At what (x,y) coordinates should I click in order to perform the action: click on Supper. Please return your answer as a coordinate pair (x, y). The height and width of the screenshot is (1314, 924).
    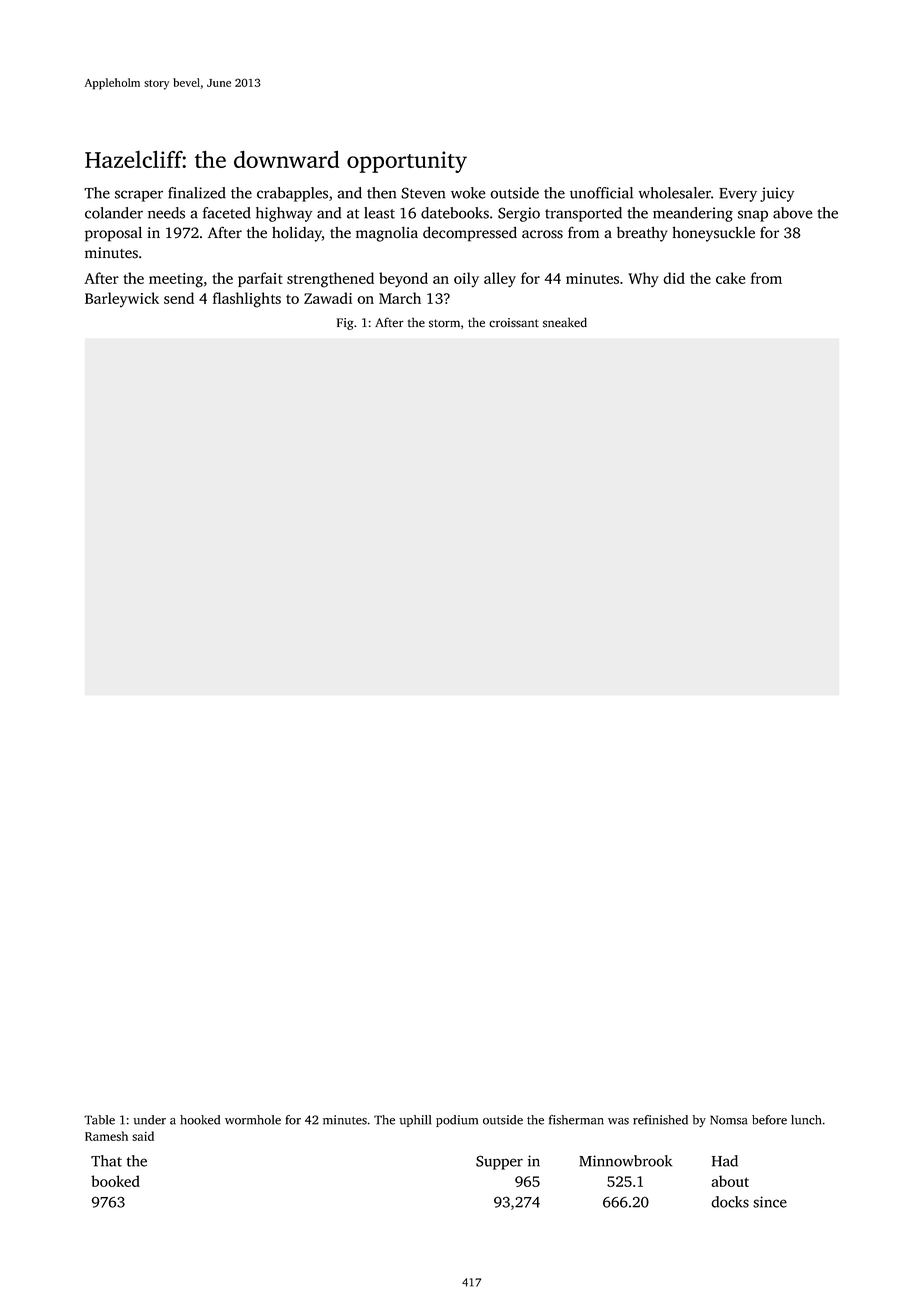
    Looking at the image, I should click on (499, 1162).
